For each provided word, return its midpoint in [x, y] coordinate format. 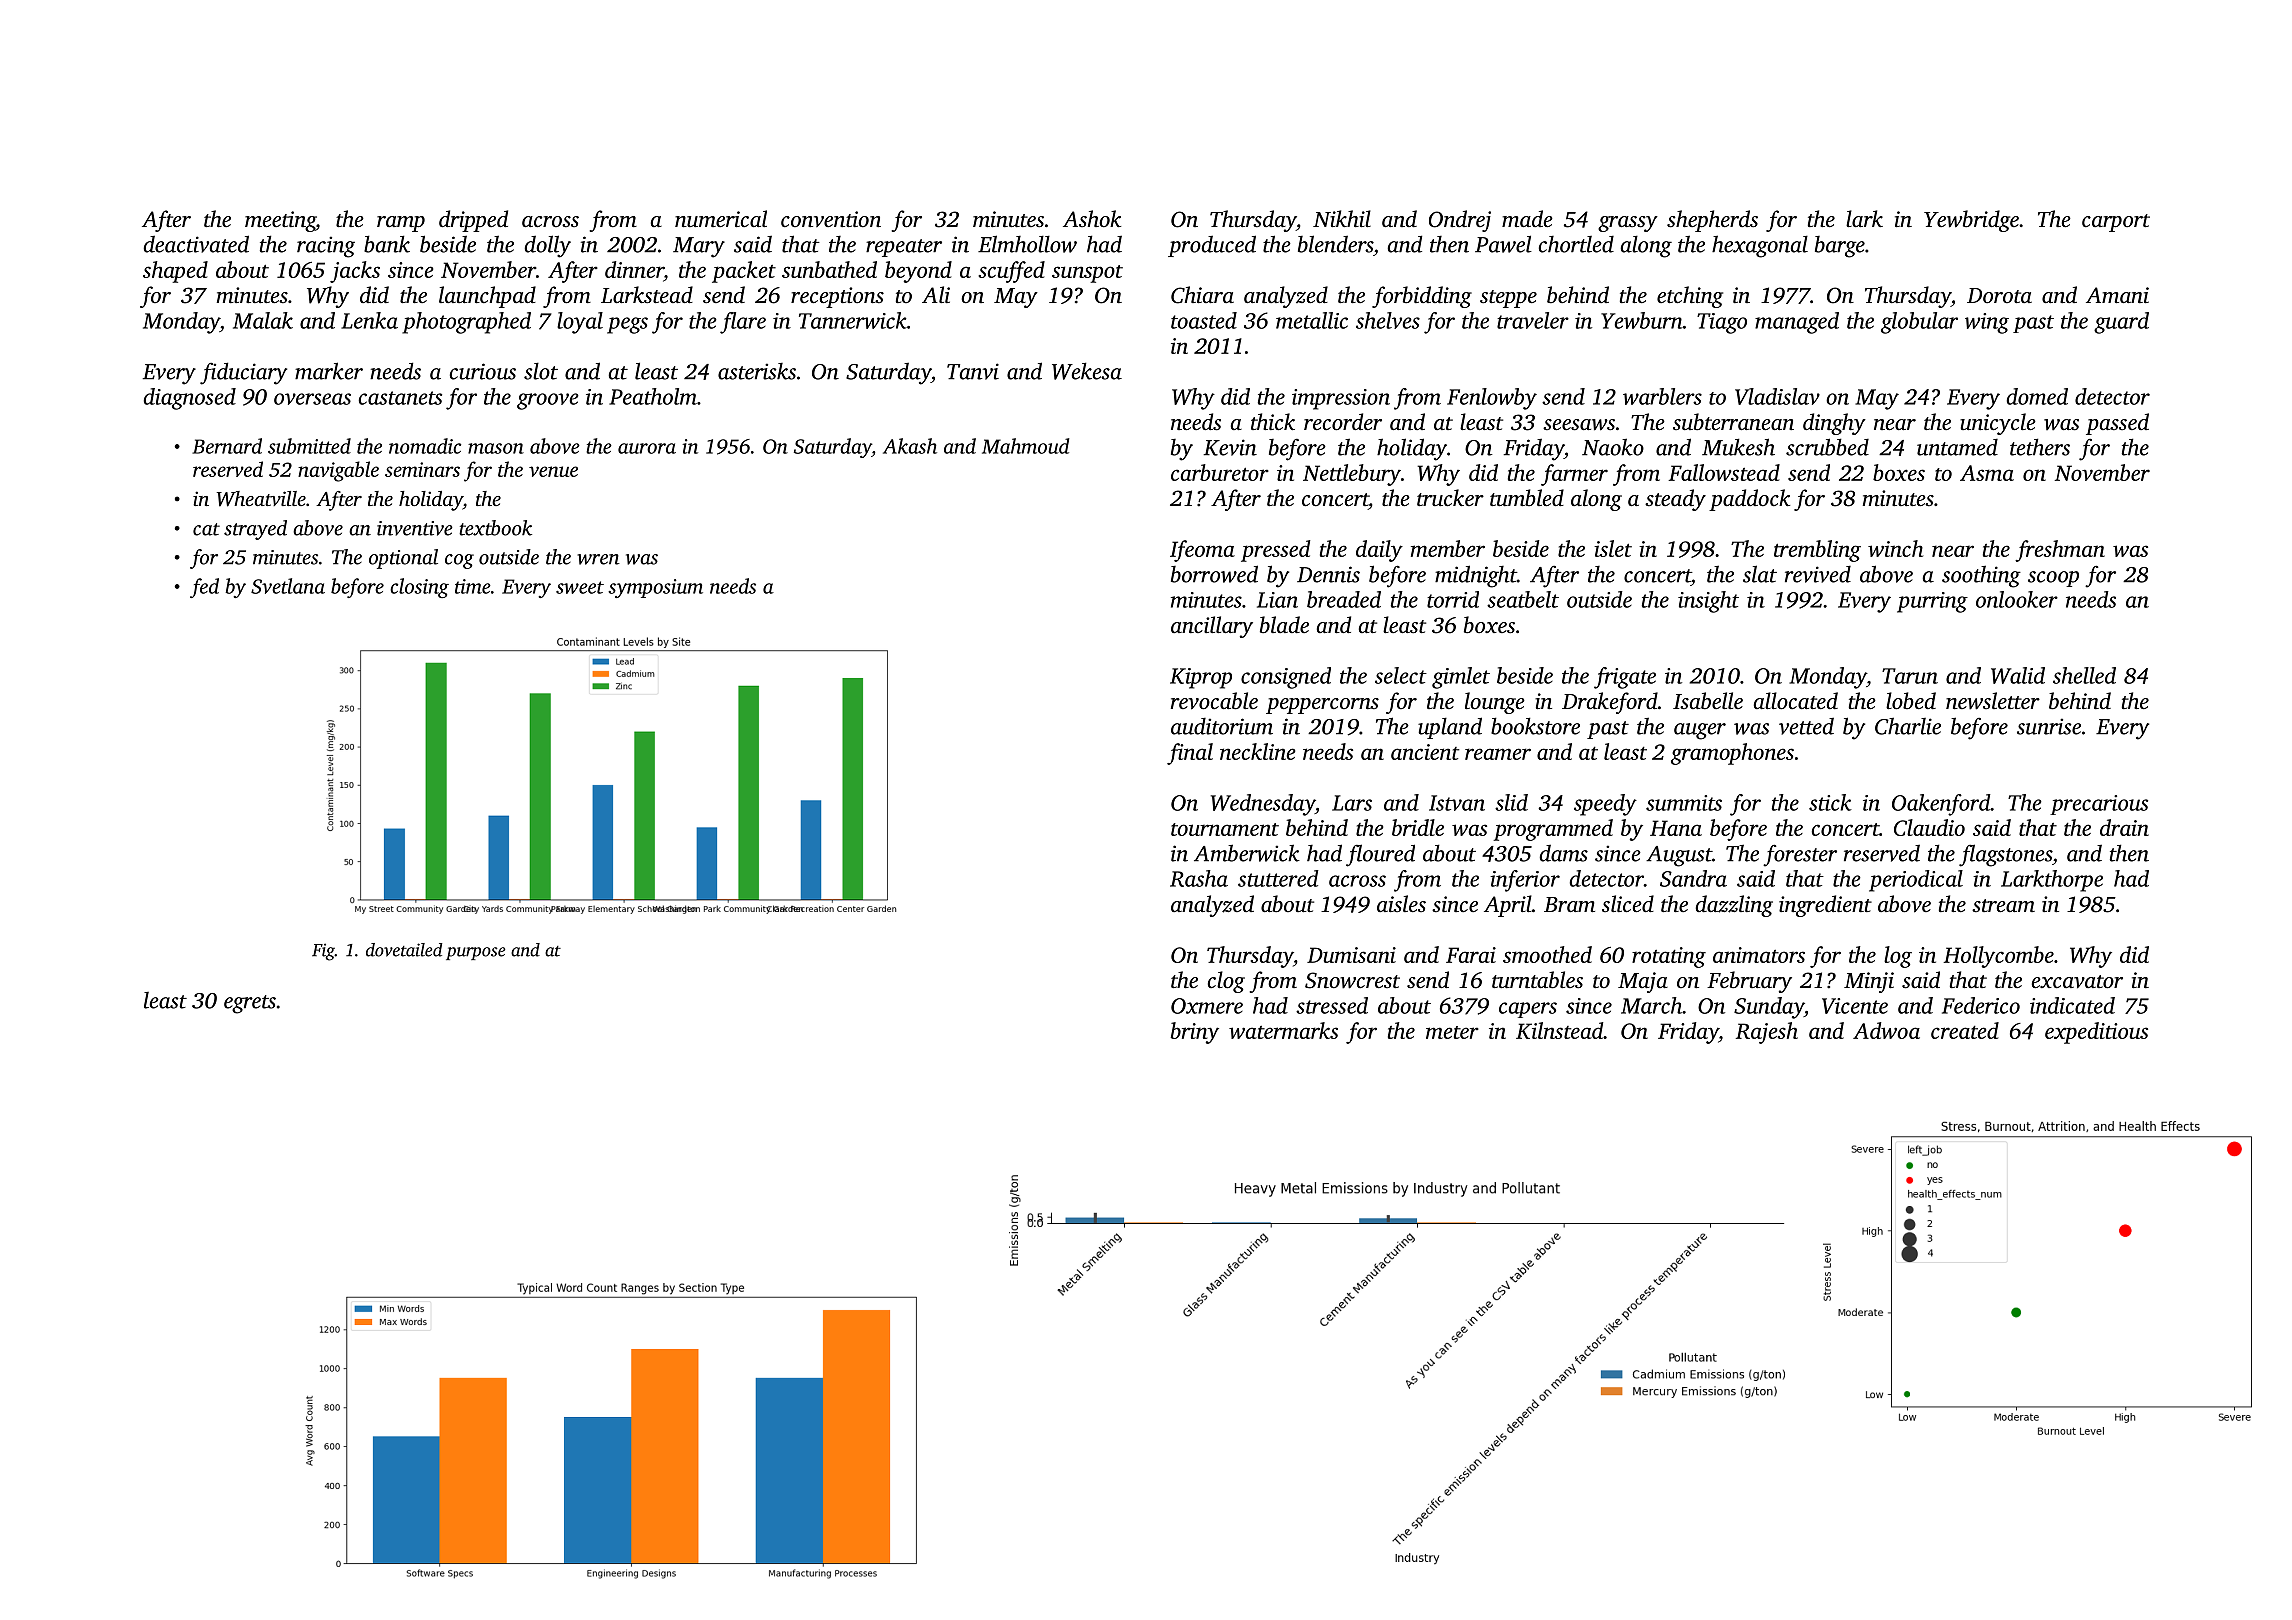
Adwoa [1886, 1030]
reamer [1498, 754]
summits [1684, 803]
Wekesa [1087, 371]
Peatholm [653, 396]
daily [1379, 551]
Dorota [1999, 295]
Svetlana [288, 586]
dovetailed [404, 950]
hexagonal [1760, 246]
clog [1226, 982]
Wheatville [261, 499]
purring [1932, 602]
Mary [699, 247]
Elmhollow [1027, 244]
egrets [250, 1004]
